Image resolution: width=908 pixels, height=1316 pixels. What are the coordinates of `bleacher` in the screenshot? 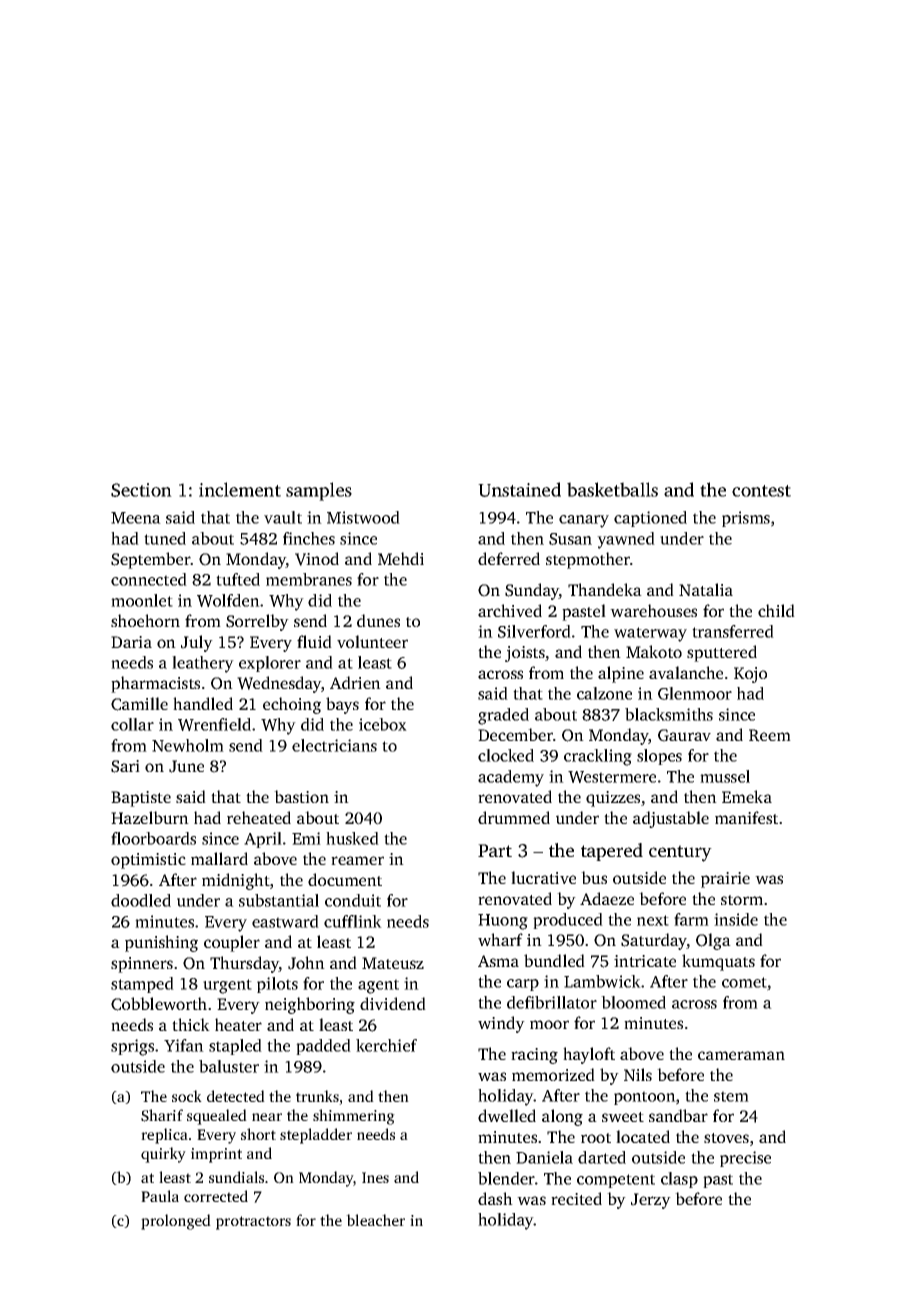 It's located at (375, 1220).
